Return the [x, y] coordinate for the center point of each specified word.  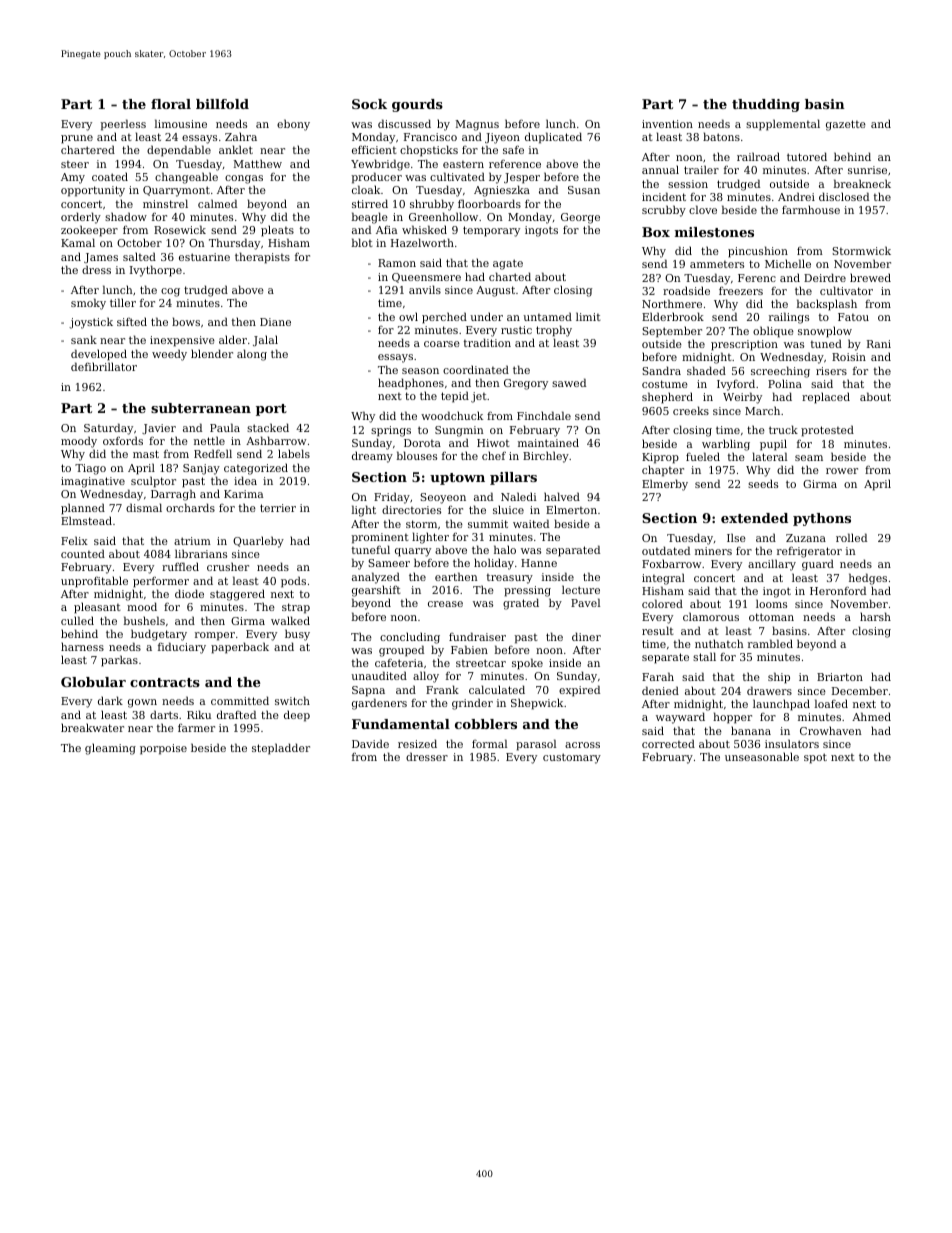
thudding [766, 105]
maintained [548, 442]
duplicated [553, 138]
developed [99, 355]
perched [444, 318]
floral [171, 104]
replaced [826, 398]
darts [164, 714]
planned [83, 509]
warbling [726, 445]
